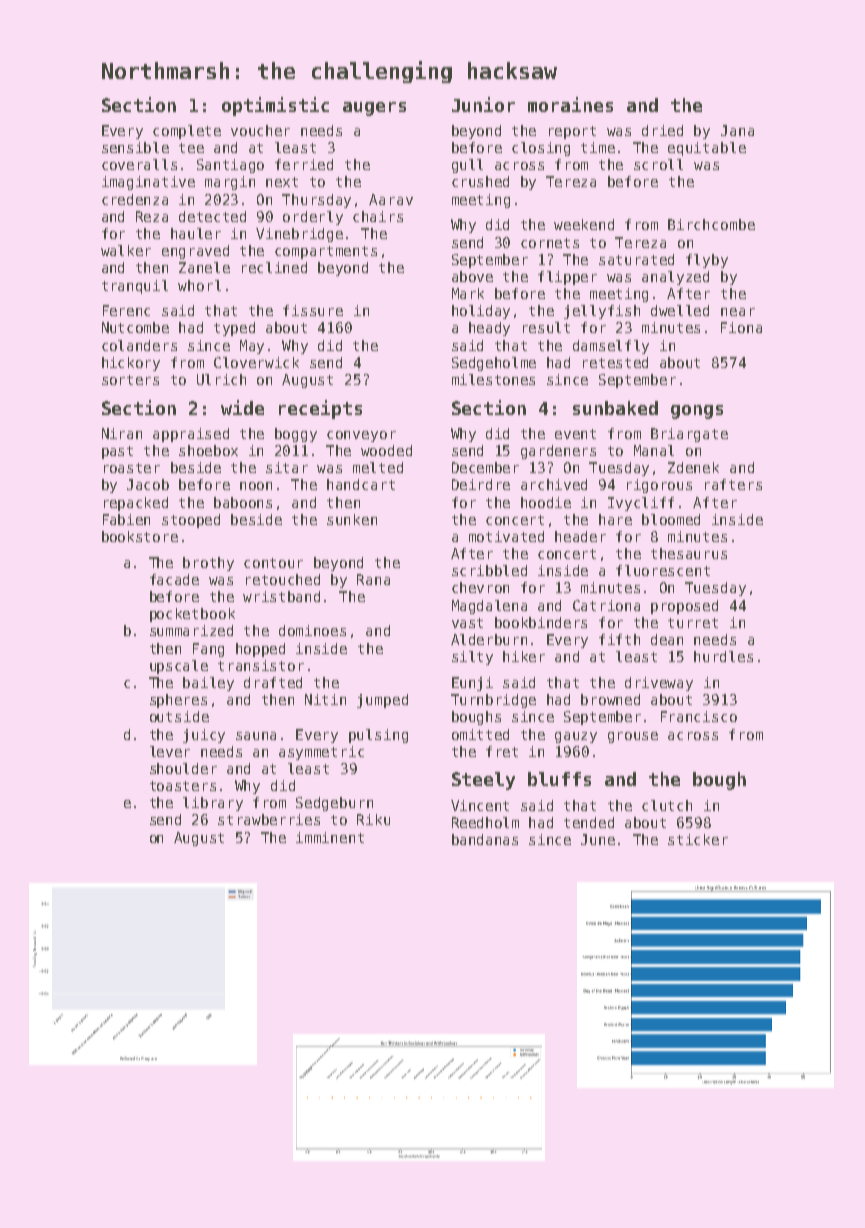 This screenshot has width=865, height=1228. Describe the element at coordinates (699, 716) in the screenshot. I see `Francisco` at that location.
